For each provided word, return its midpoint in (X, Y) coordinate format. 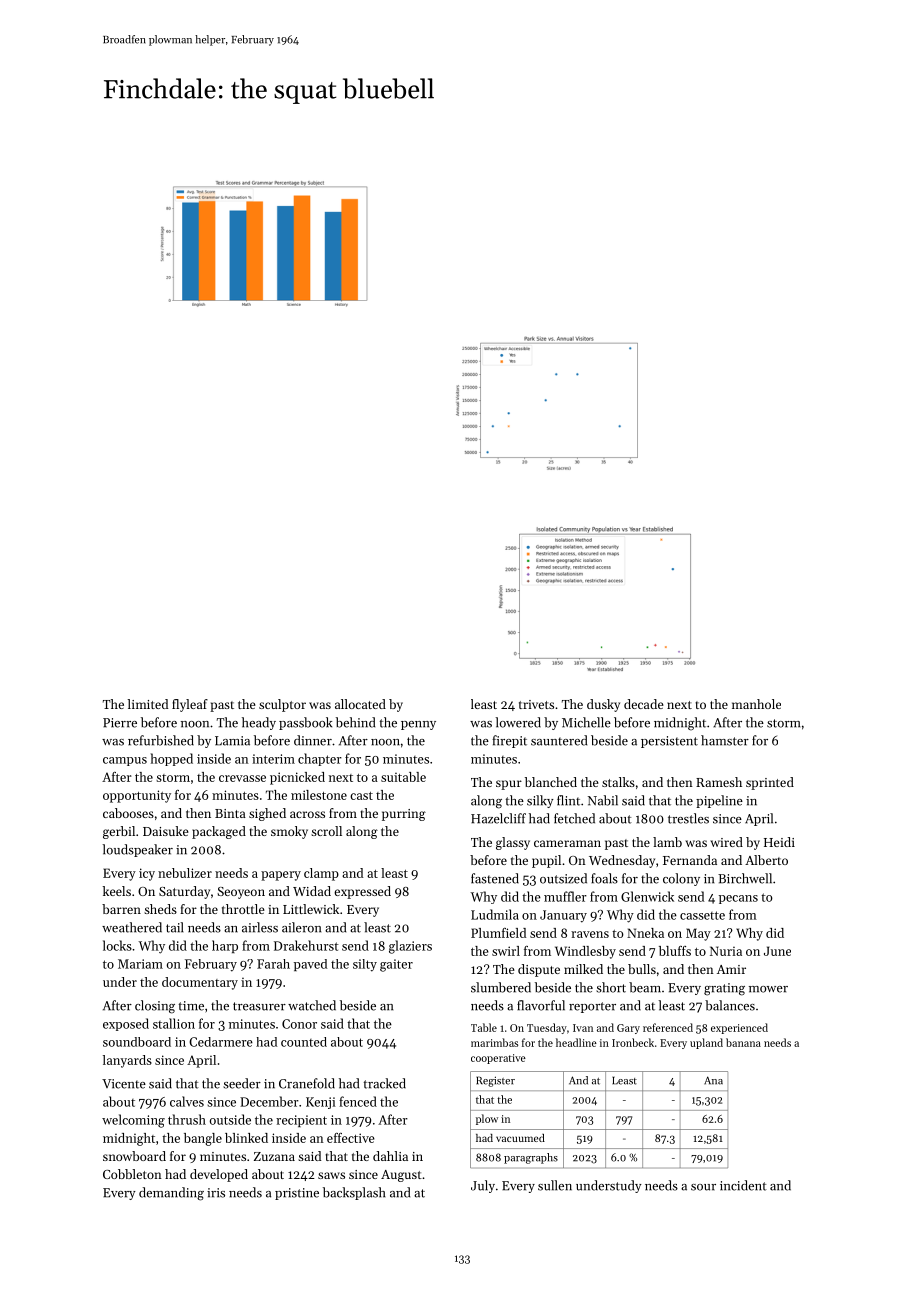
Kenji (321, 1103)
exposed (126, 1024)
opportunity (137, 796)
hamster (725, 740)
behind (355, 722)
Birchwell (745, 878)
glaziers (410, 947)
